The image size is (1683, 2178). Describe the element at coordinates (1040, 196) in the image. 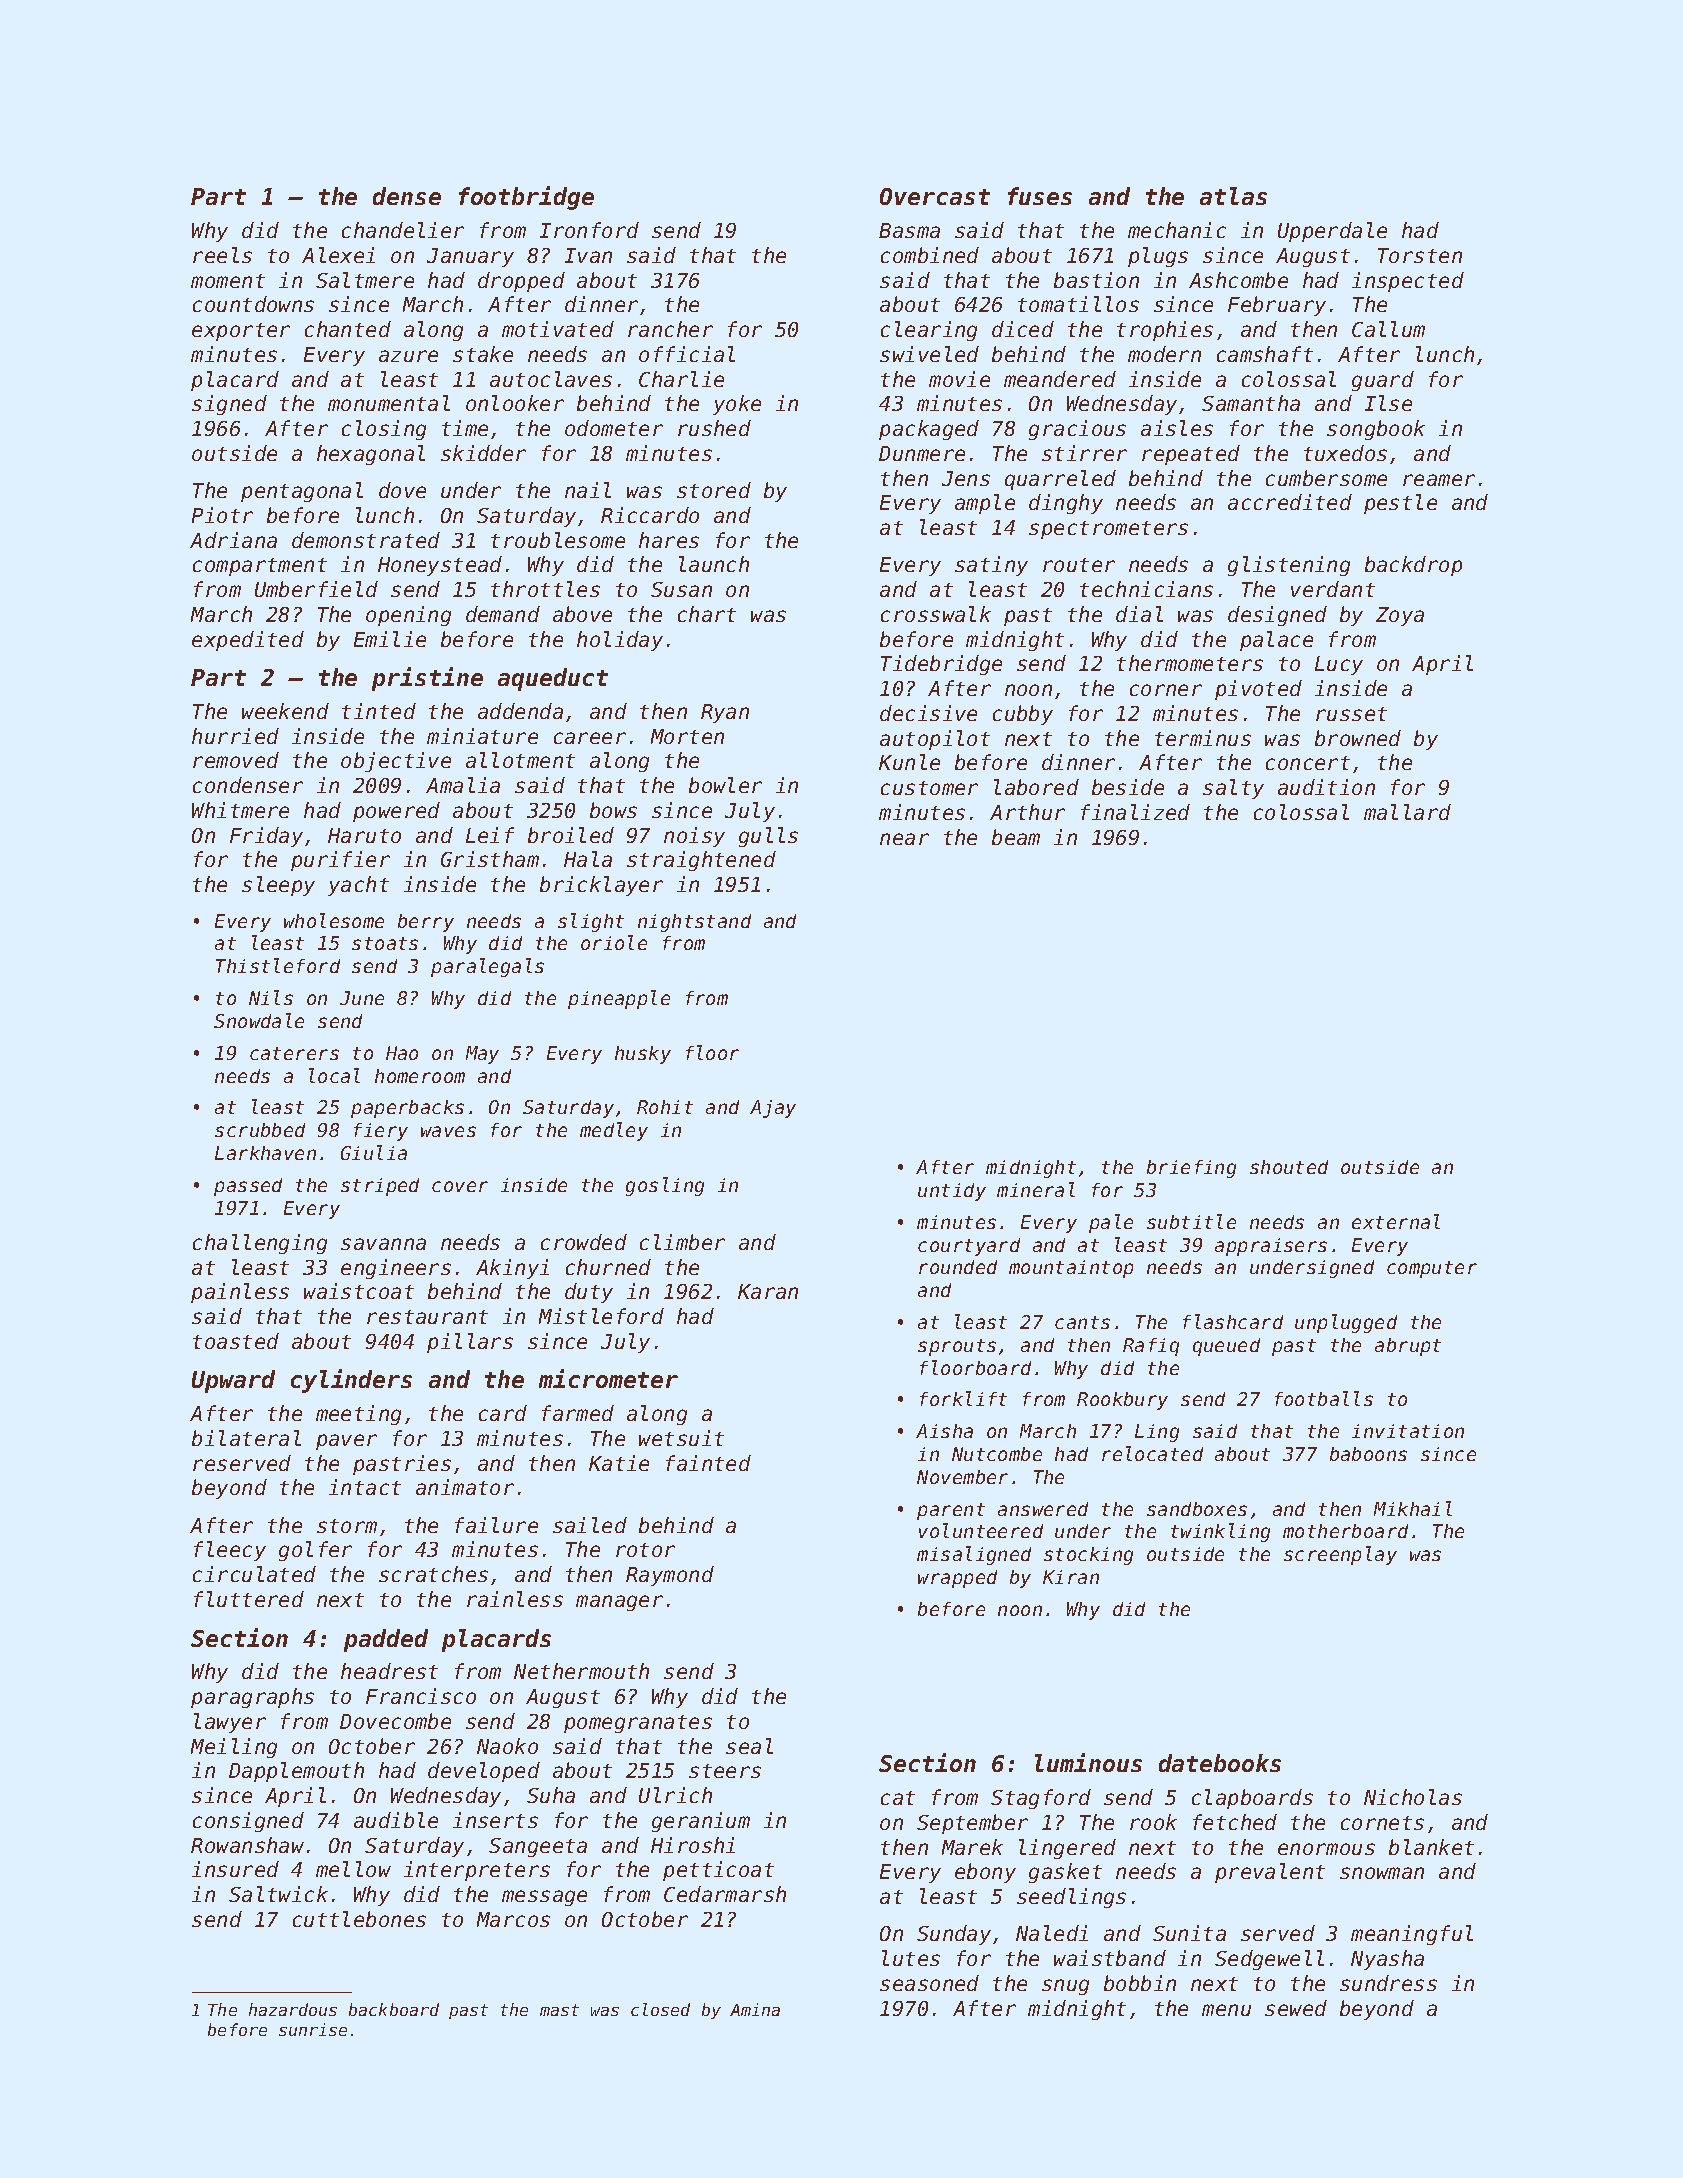

I see `fuses` at that location.
